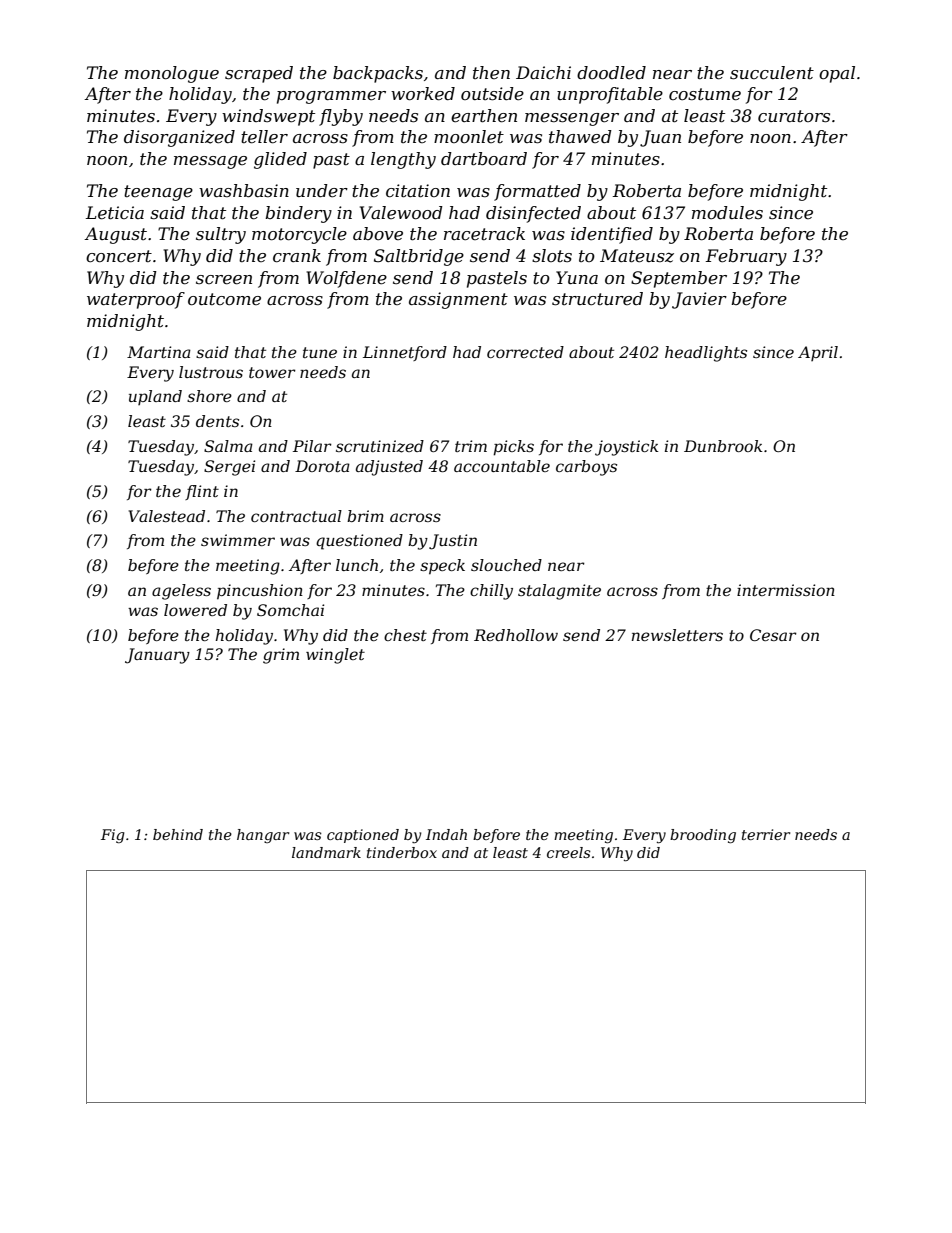  What do you see at coordinates (766, 834) in the page?
I see `terrier` at bounding box center [766, 834].
